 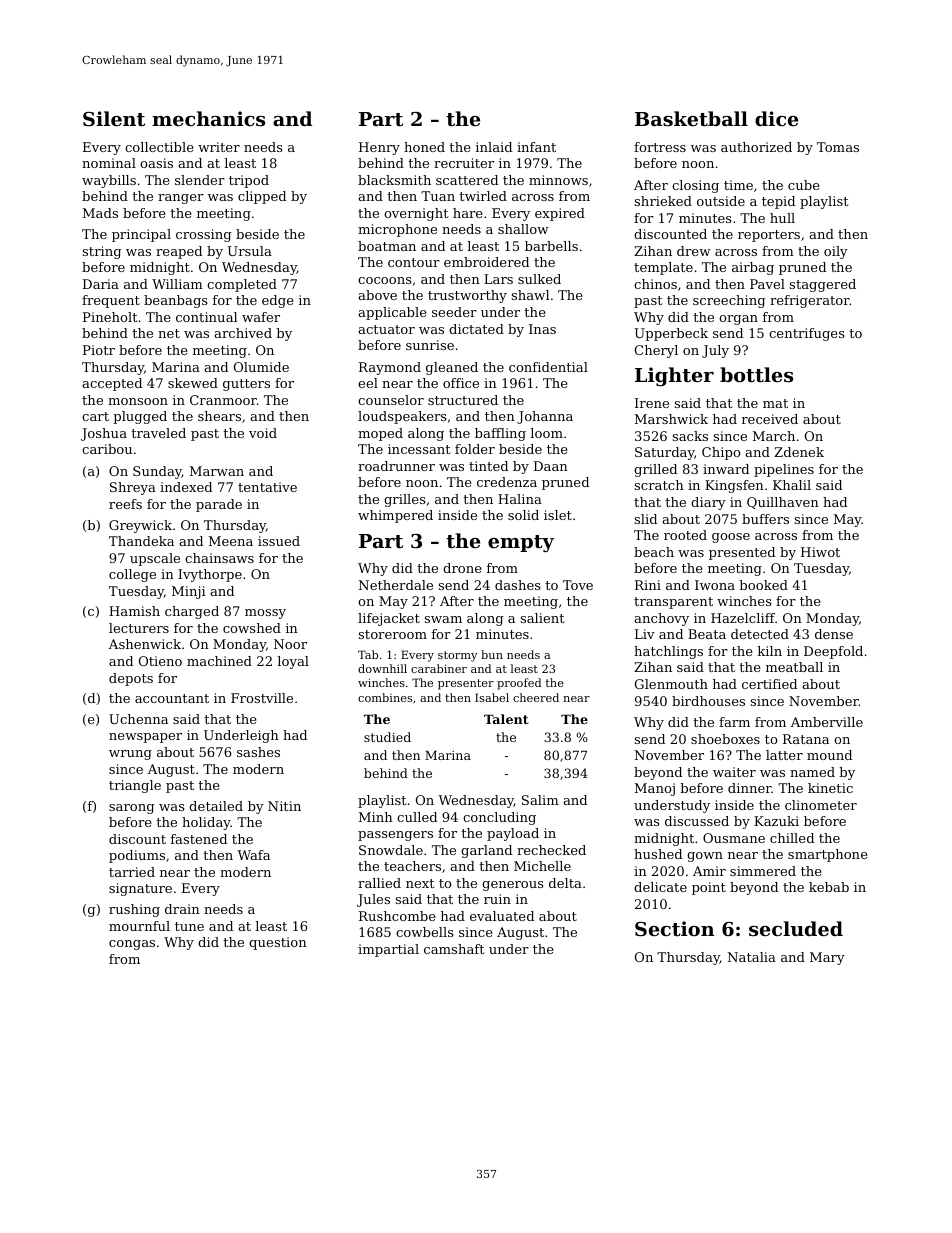 I want to click on counselor, so click(x=391, y=400).
